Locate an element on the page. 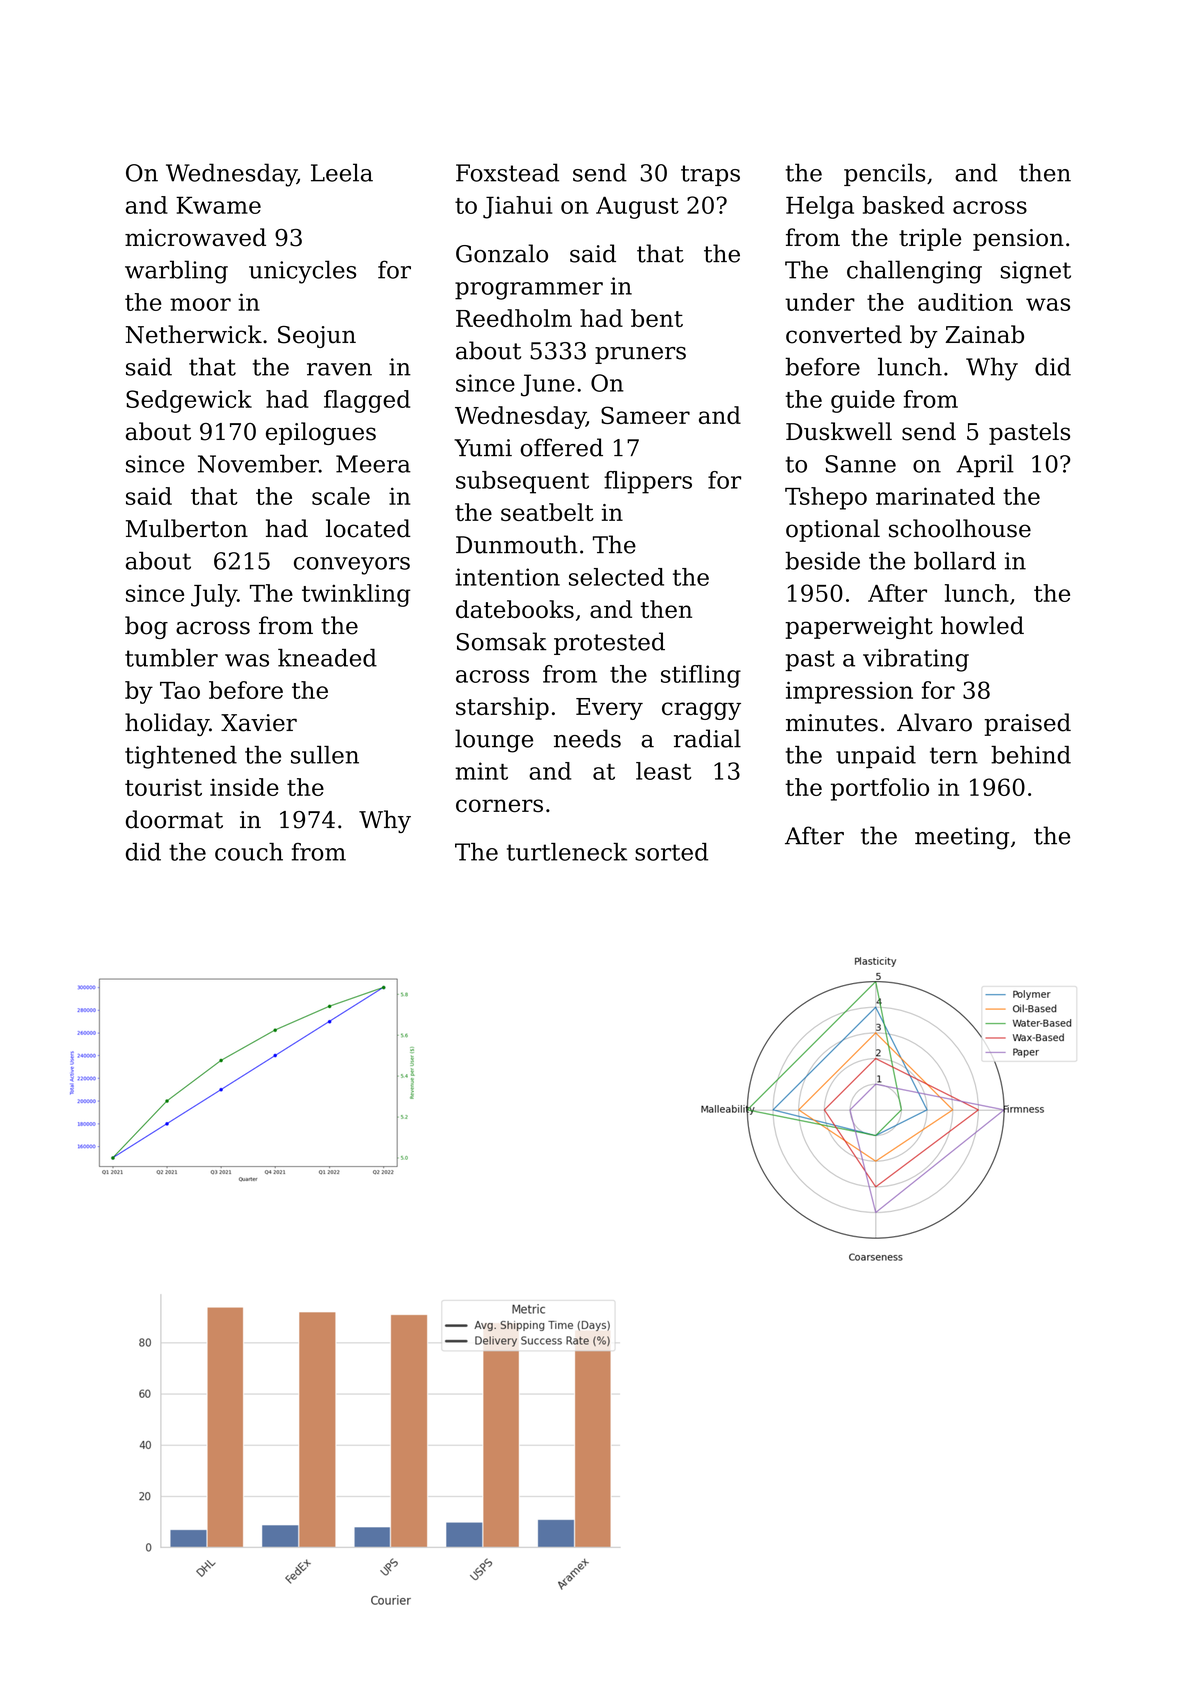 The image size is (1196, 1691). protested is located at coordinates (609, 643).
